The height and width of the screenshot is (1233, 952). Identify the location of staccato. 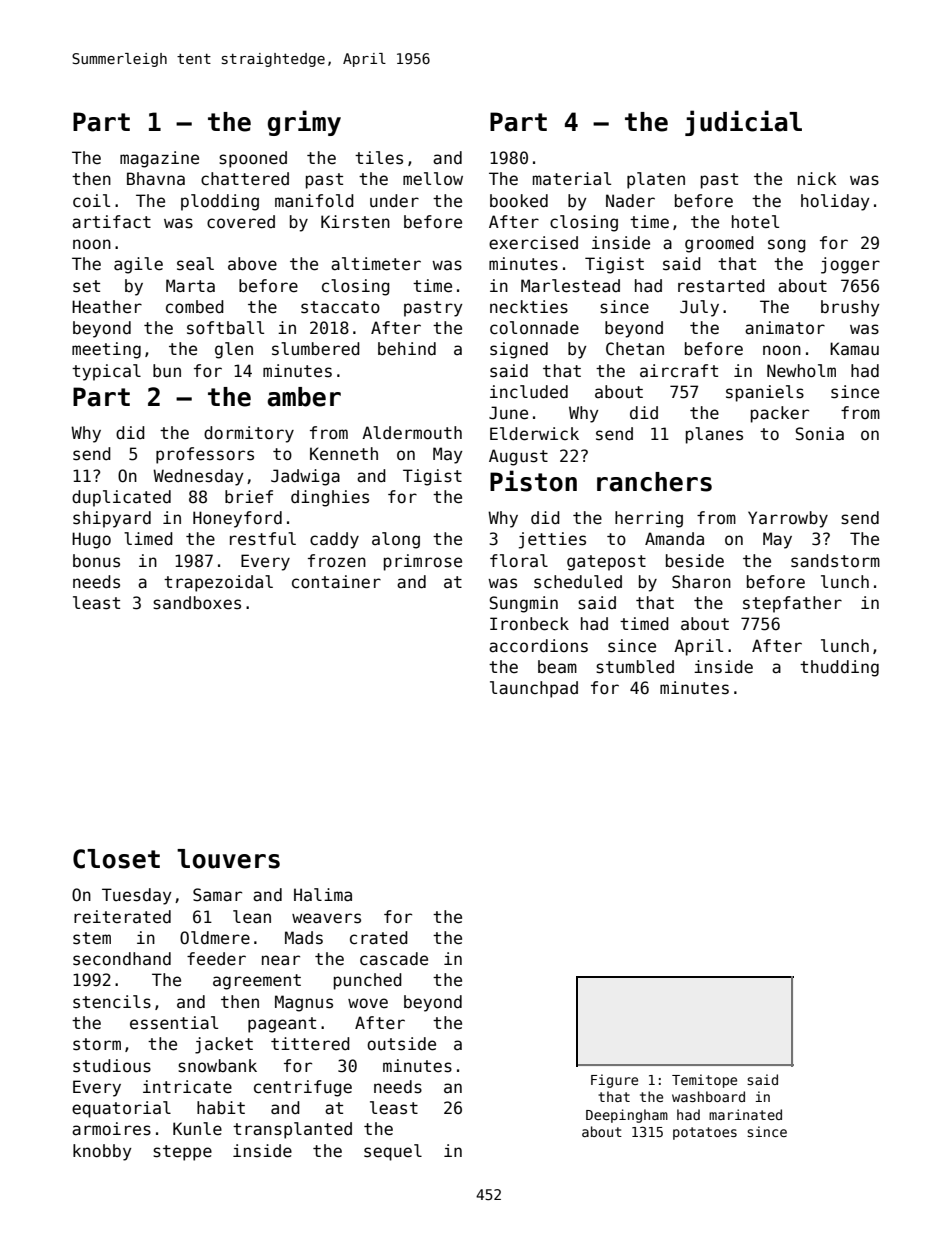
(340, 307).
